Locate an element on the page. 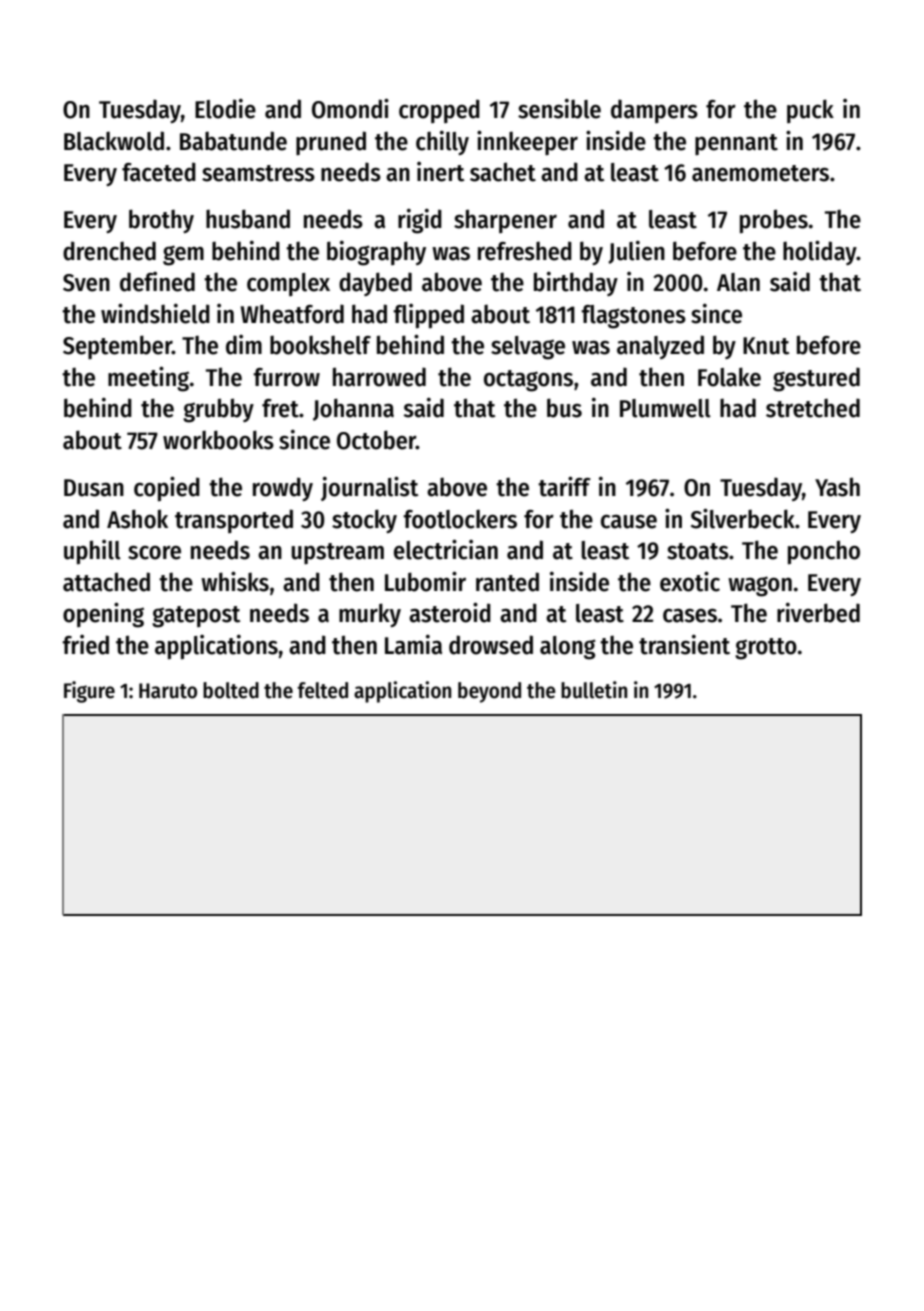 This image has height=1311, width=924. footlockers is located at coordinates (460, 519).
